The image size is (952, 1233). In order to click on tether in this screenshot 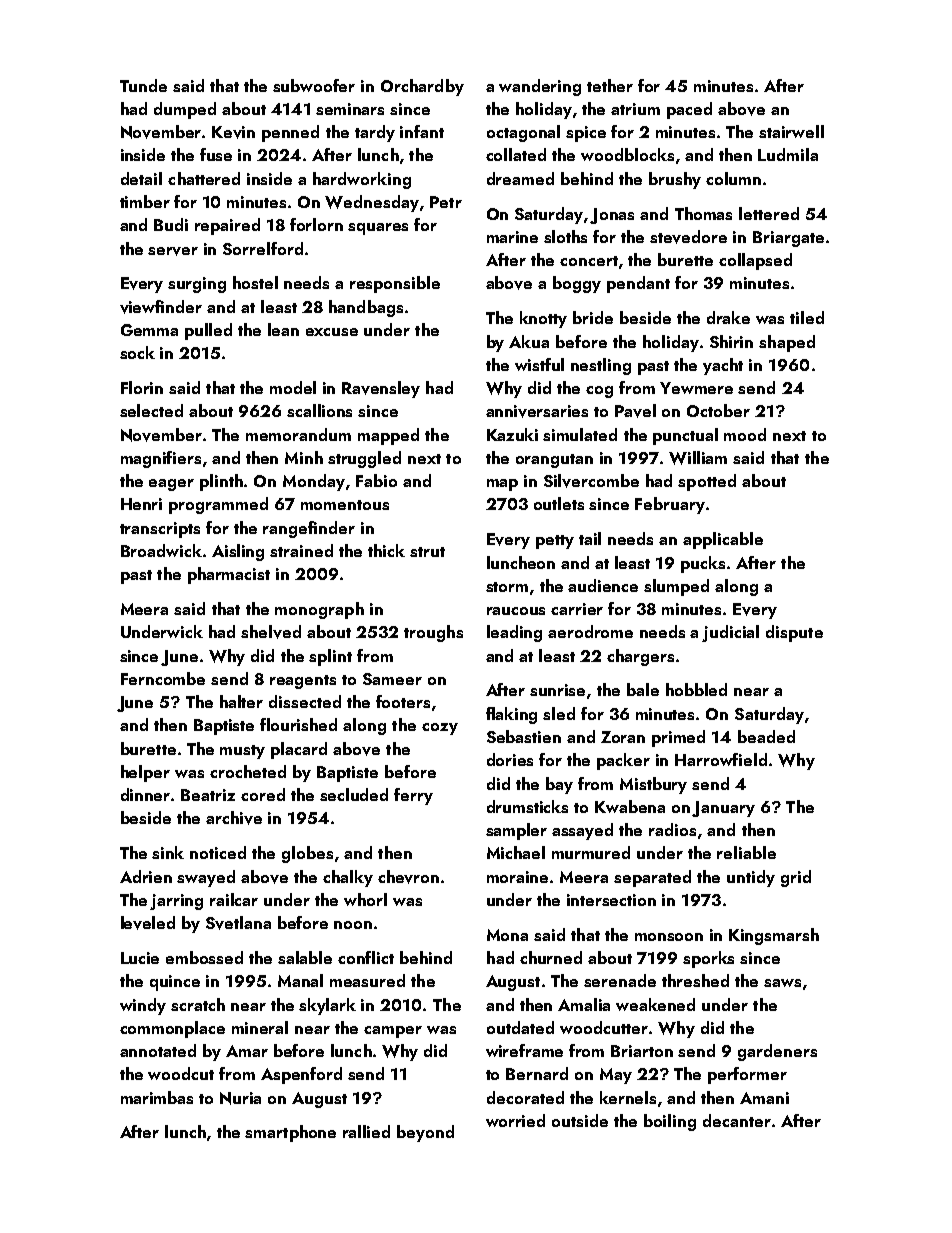, I will do `click(610, 85)`.
